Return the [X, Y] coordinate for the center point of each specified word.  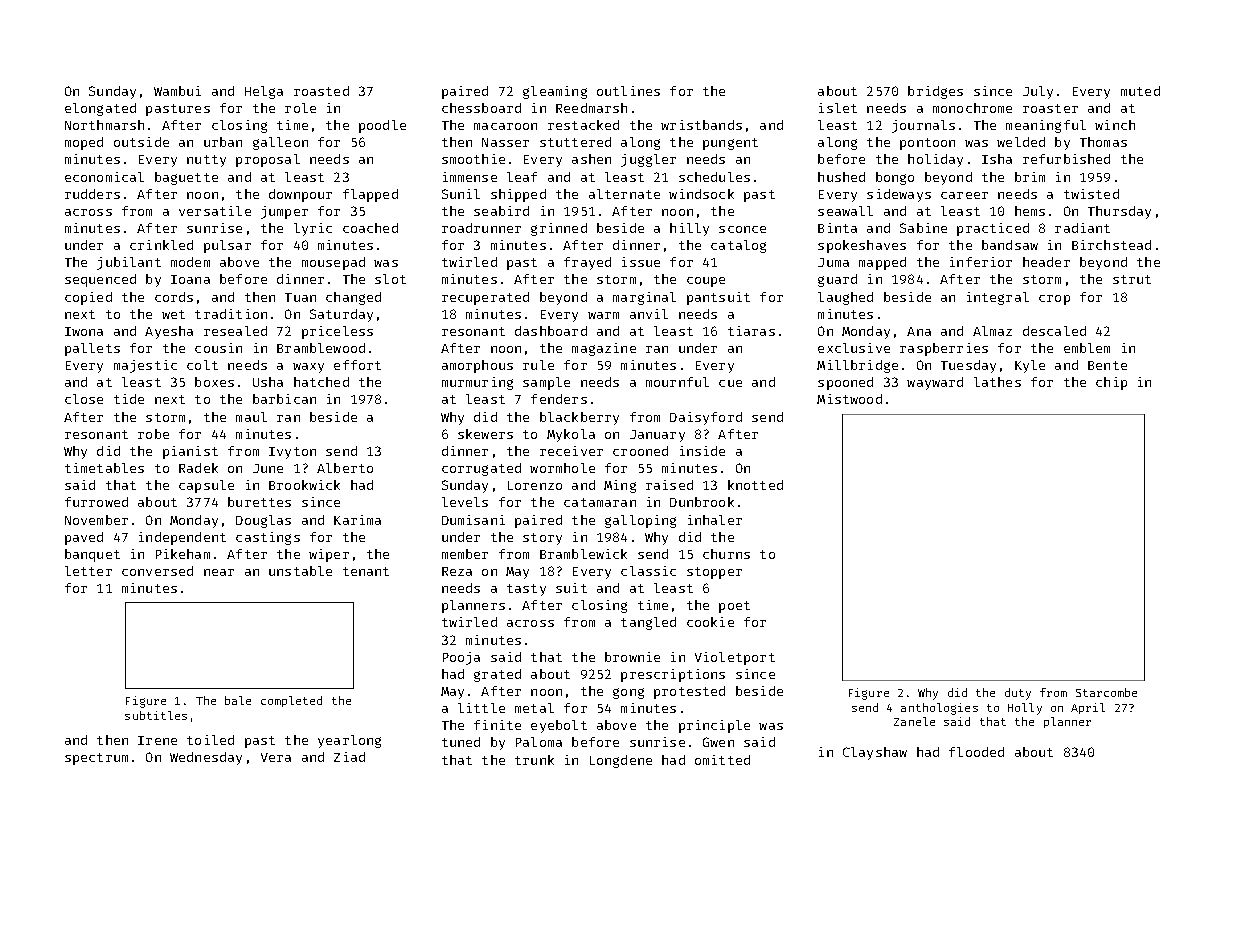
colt [202, 365]
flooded [976, 752]
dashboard [551, 331]
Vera [276, 757]
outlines [628, 91]
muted [1140, 91]
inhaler [715, 520]
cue [730, 383]
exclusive [854, 348]
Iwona [84, 331]
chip [1111, 383]
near [219, 572]
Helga [264, 92]
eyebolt [559, 726]
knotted [755, 485]
